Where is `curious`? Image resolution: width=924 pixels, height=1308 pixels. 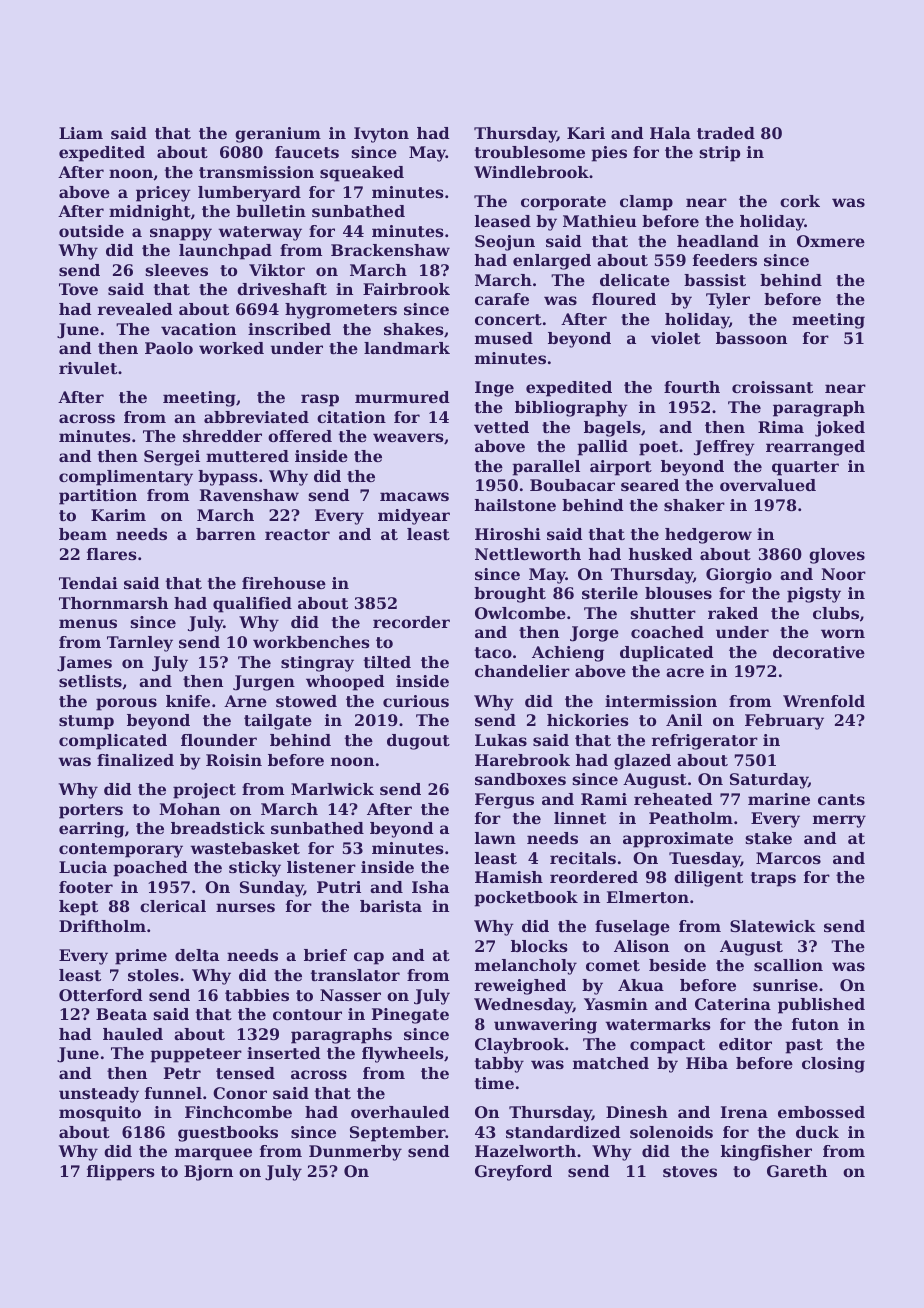
curious is located at coordinates (416, 701).
